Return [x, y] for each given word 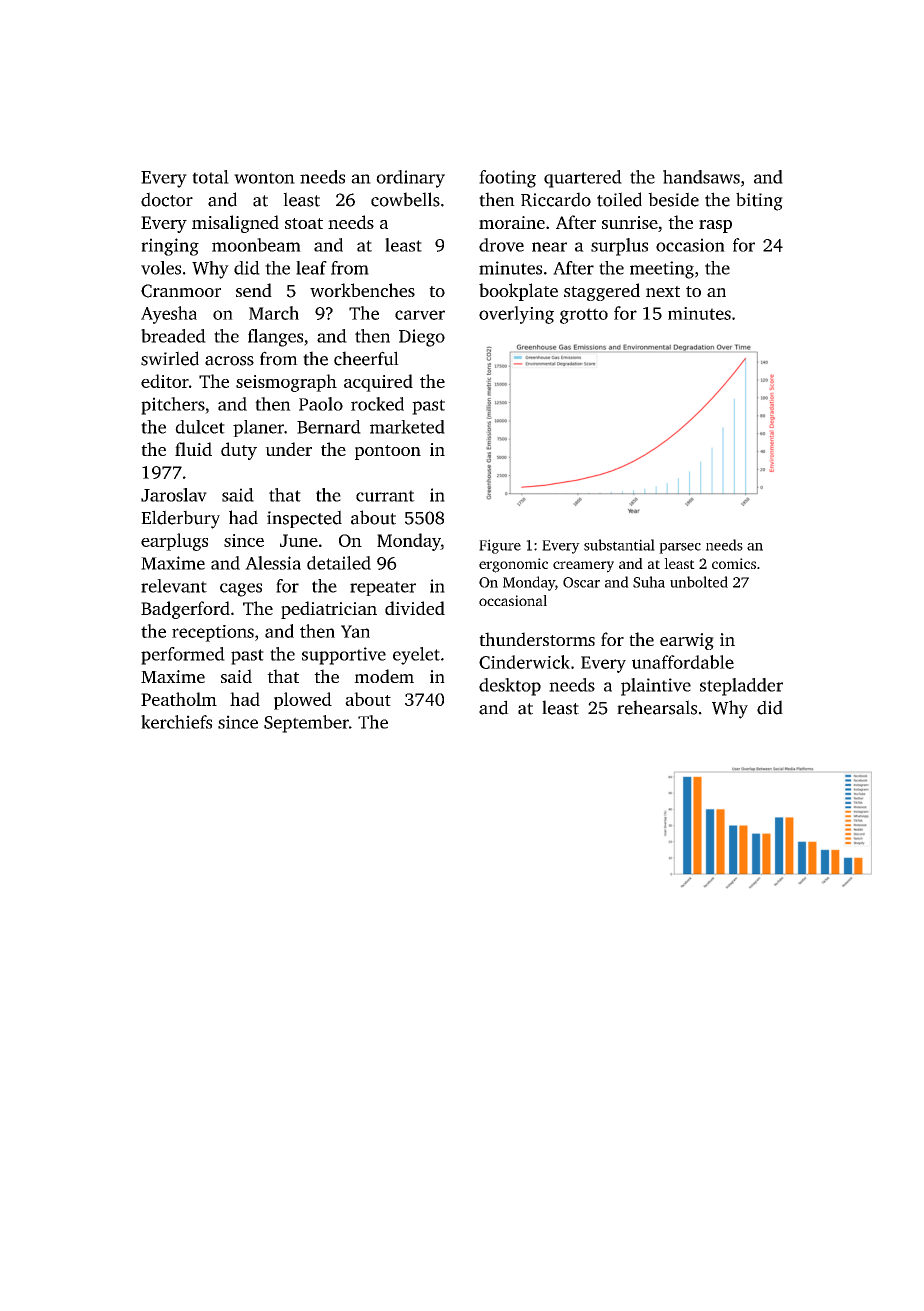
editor [165, 381]
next [663, 291]
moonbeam [256, 245]
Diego [422, 338]
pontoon [388, 452]
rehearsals [657, 707]
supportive [344, 656]
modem [384, 676]
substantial [619, 545]
